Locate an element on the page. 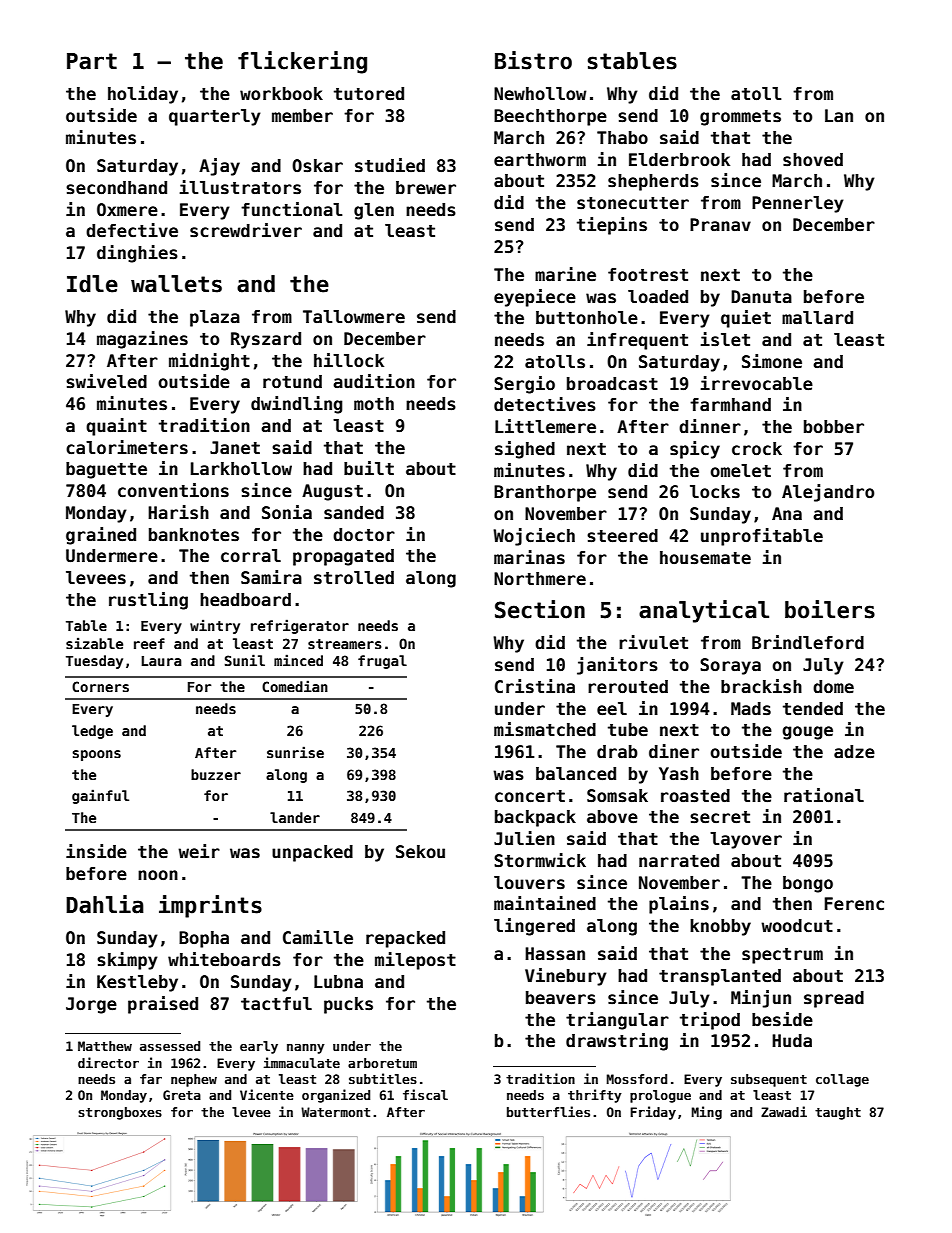  Part is located at coordinates (92, 61).
